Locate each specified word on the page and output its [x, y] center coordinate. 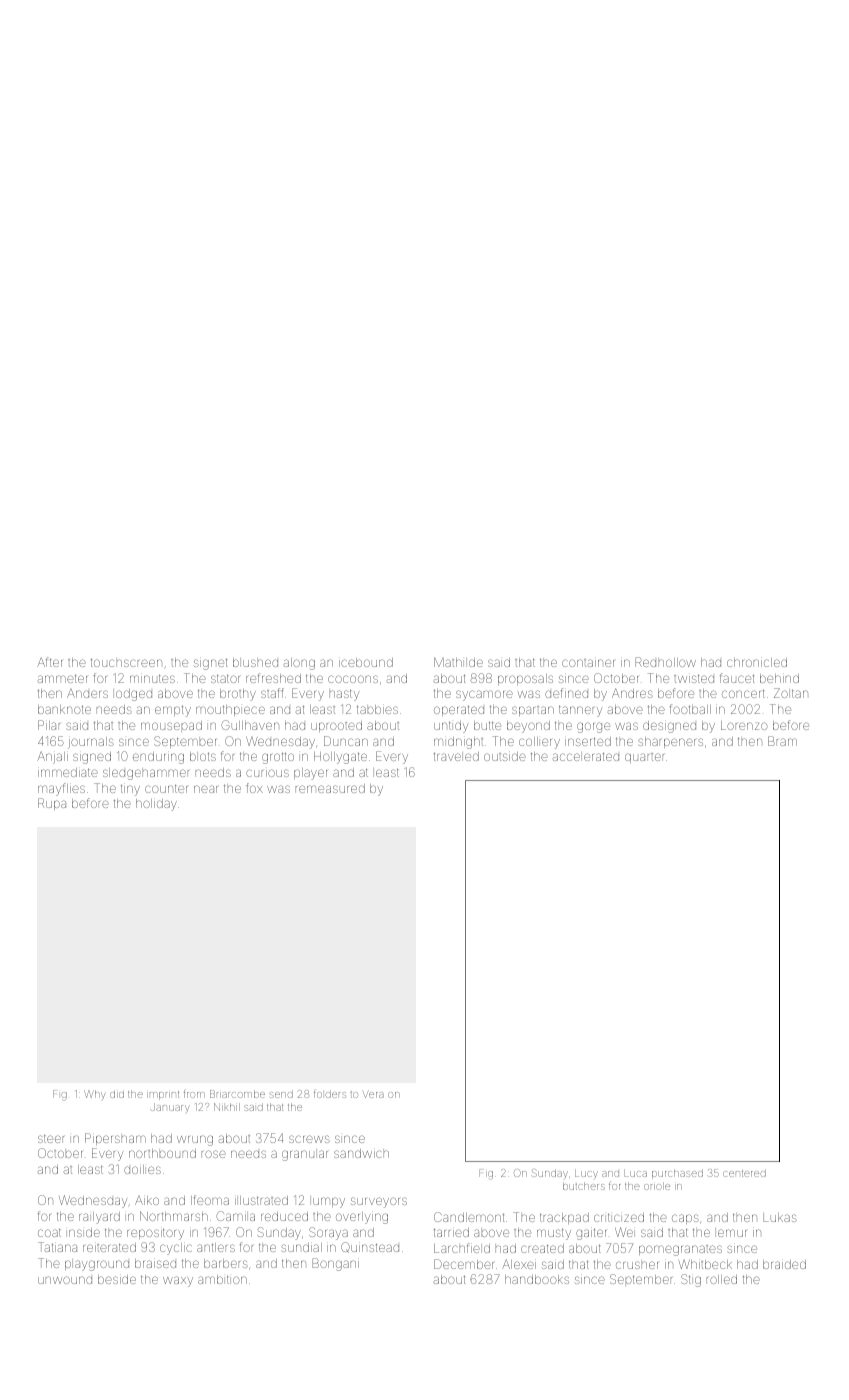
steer [51, 1138]
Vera [373, 1094]
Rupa [52, 804]
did [117, 1094]
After [49, 662]
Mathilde [458, 662]
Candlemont [469, 1217]
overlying [362, 1218]
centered [744, 1173]
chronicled [757, 662]
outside [505, 756]
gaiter [591, 1234]
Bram [782, 741]
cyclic [176, 1249]
